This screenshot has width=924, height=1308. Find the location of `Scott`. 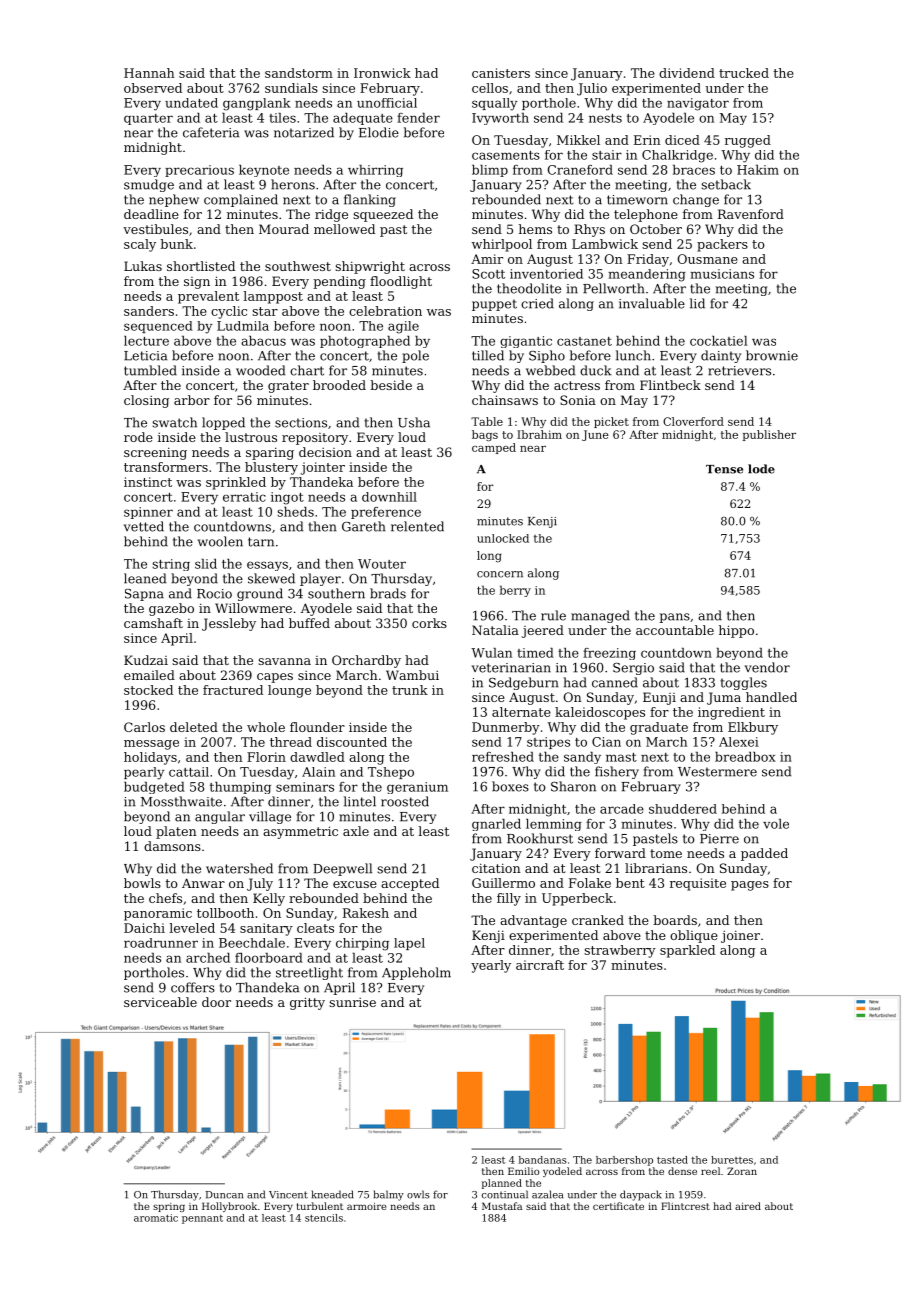

Scott is located at coordinates (488, 274).
